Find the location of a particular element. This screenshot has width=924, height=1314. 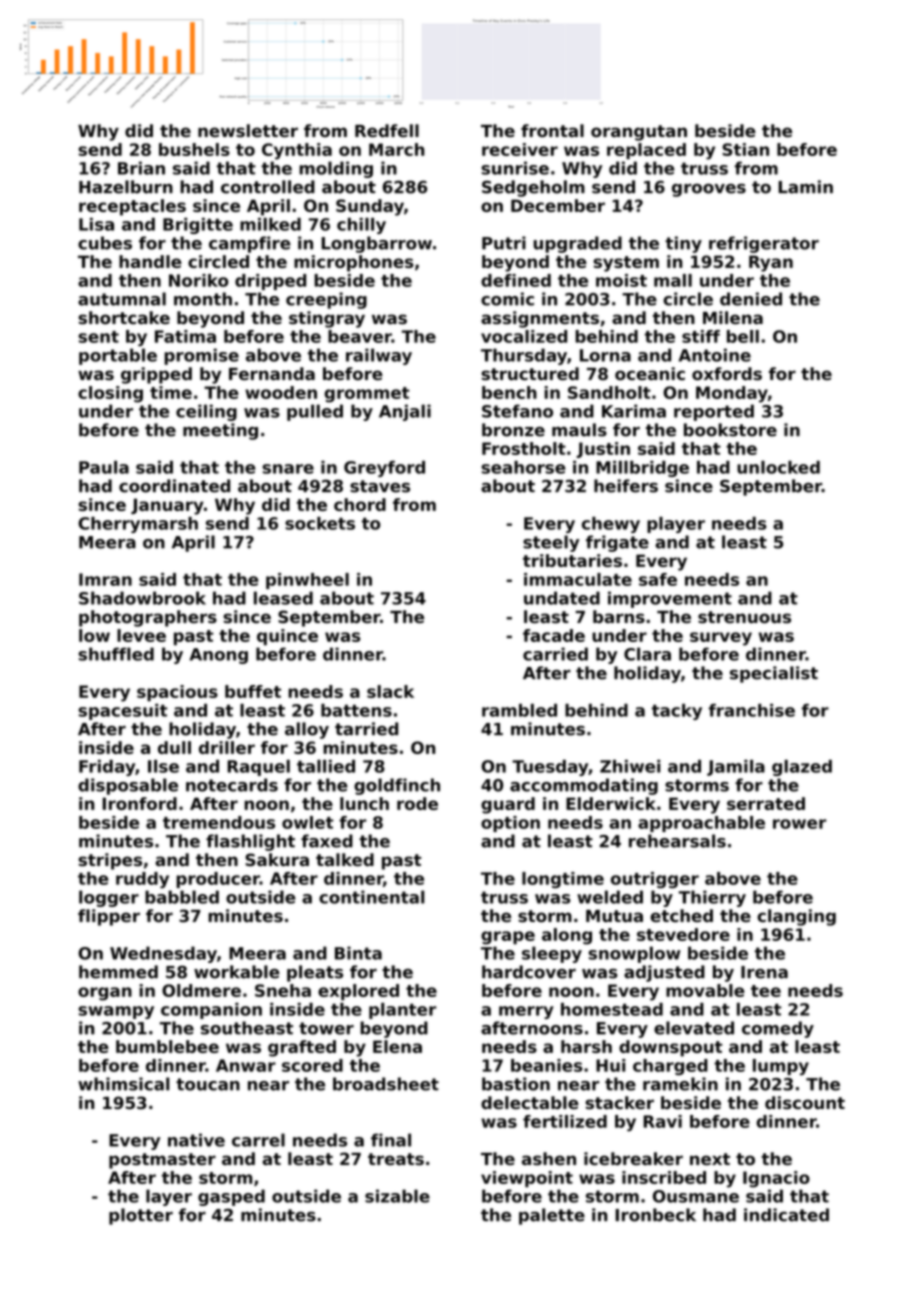

postmaster is located at coordinates (162, 1161).
